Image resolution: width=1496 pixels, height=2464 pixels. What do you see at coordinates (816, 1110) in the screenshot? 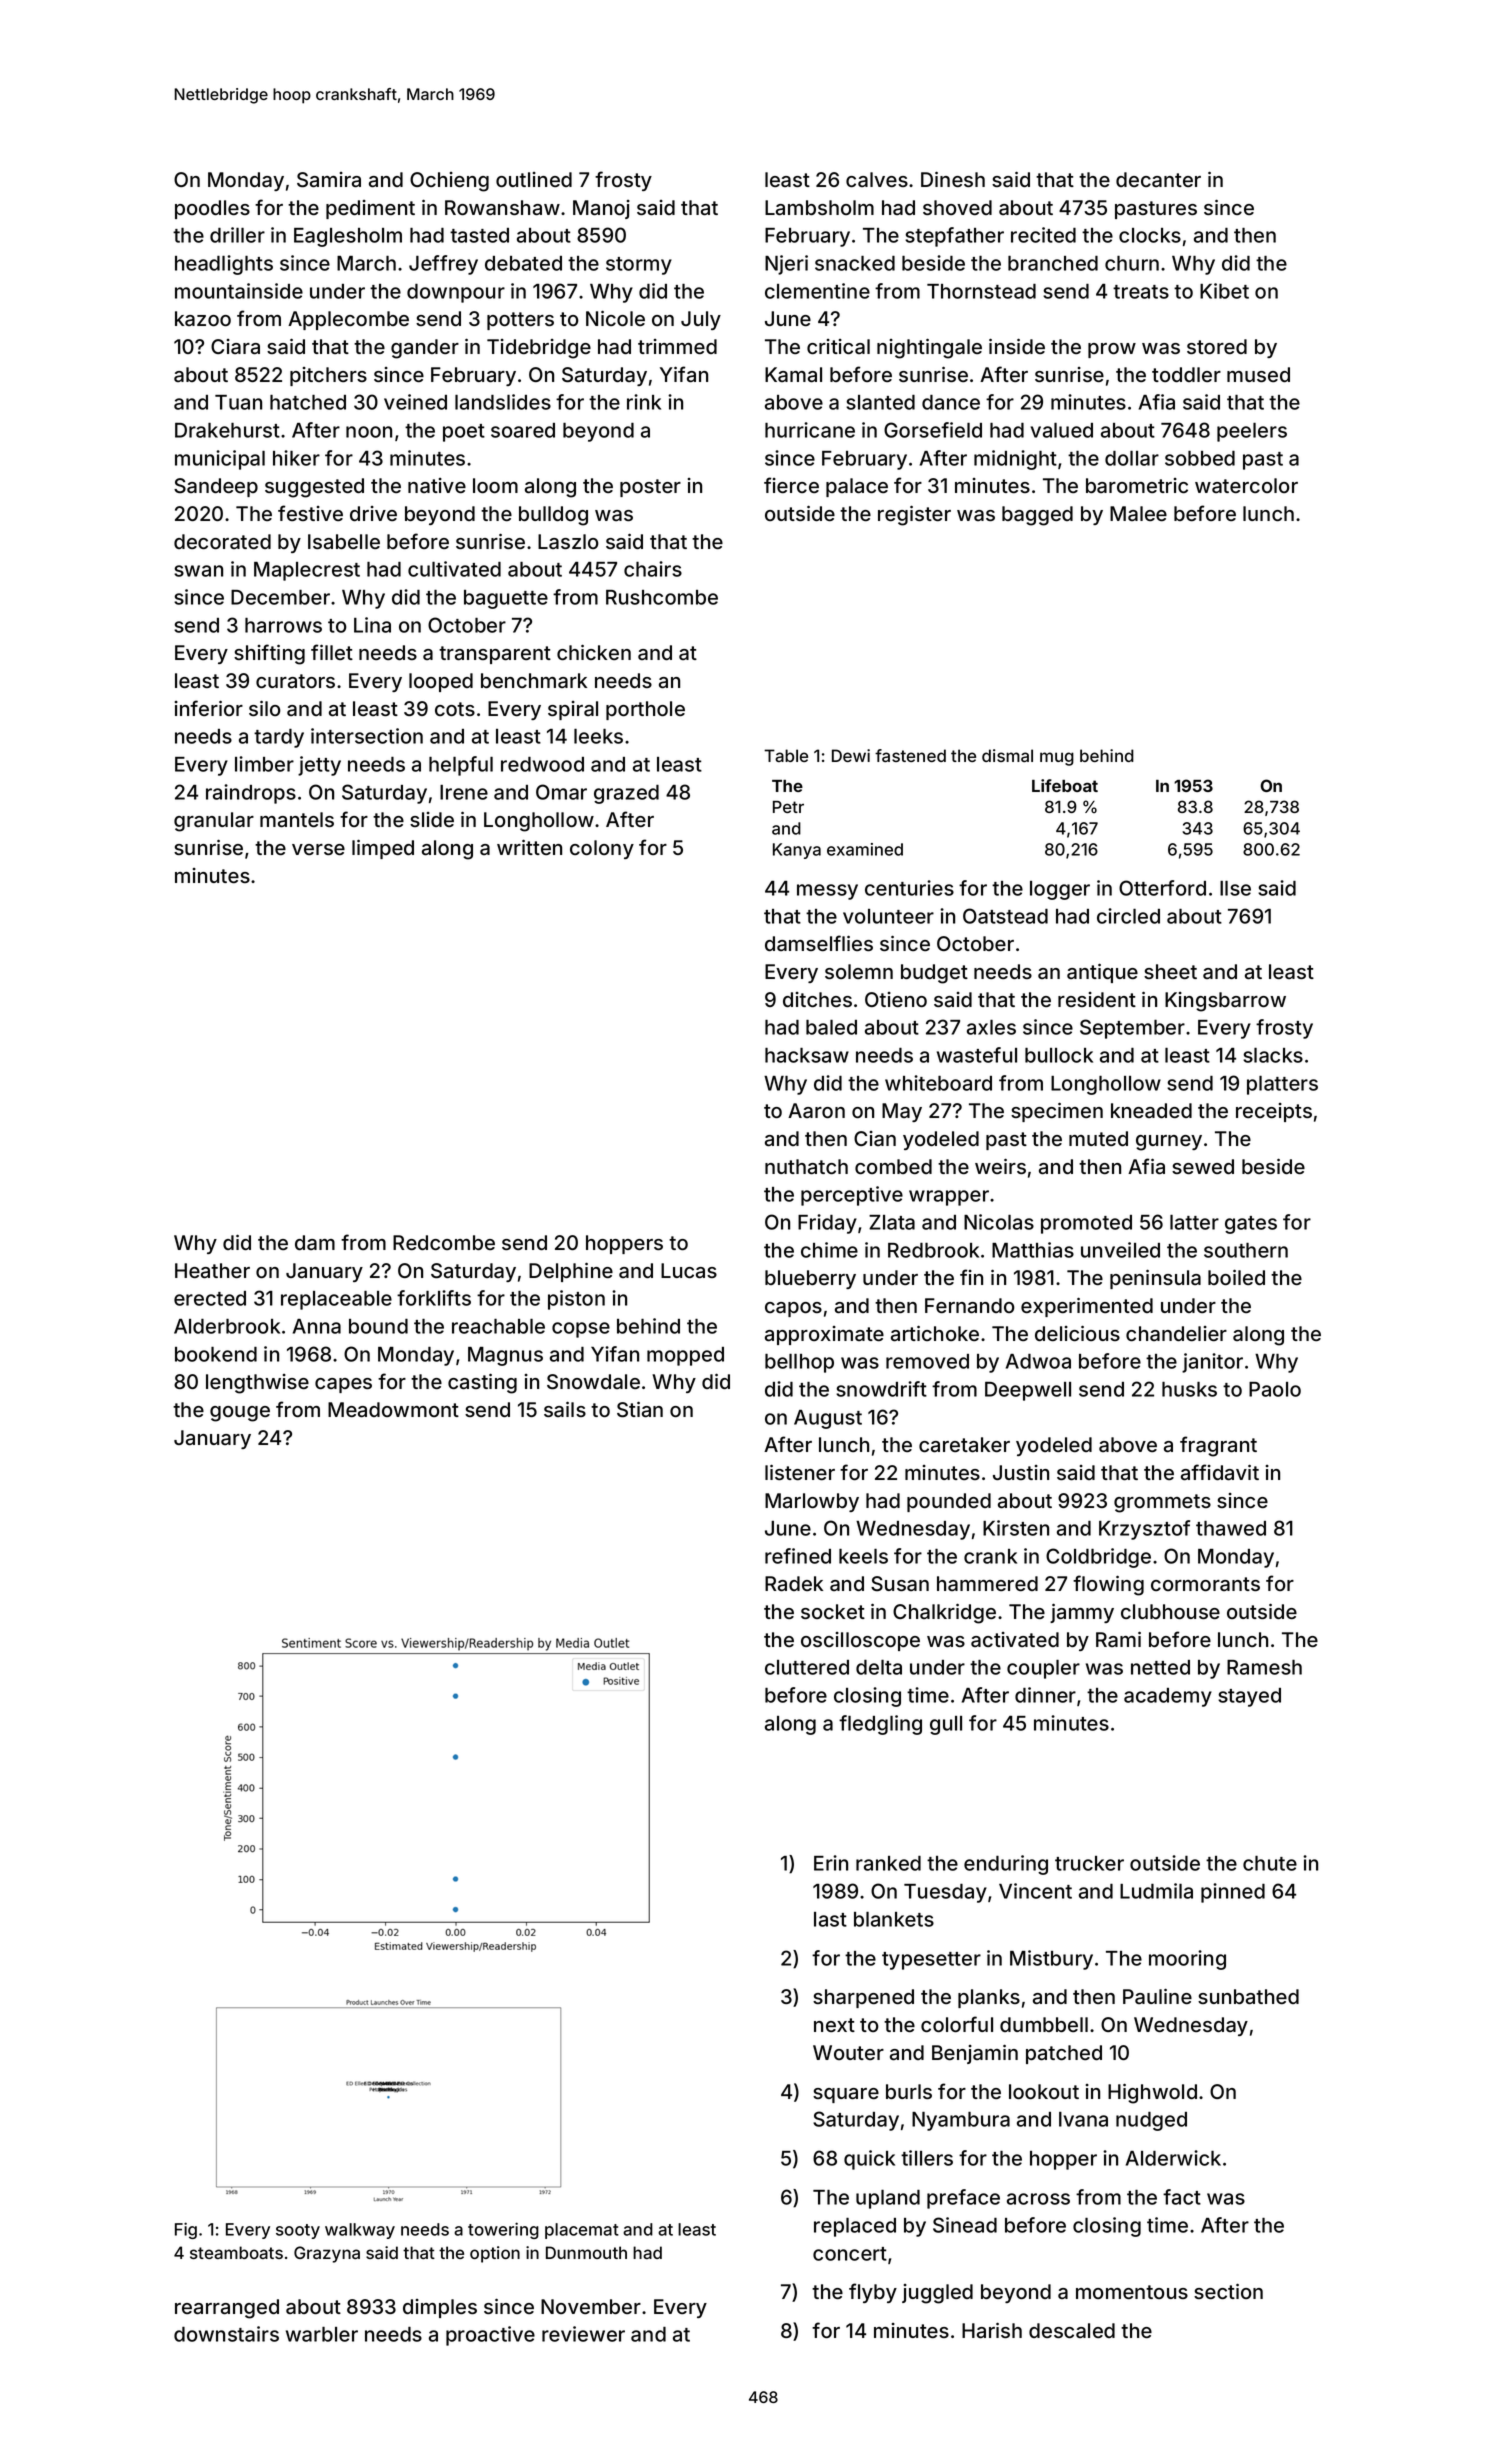
I see `Aaron` at bounding box center [816, 1110].
